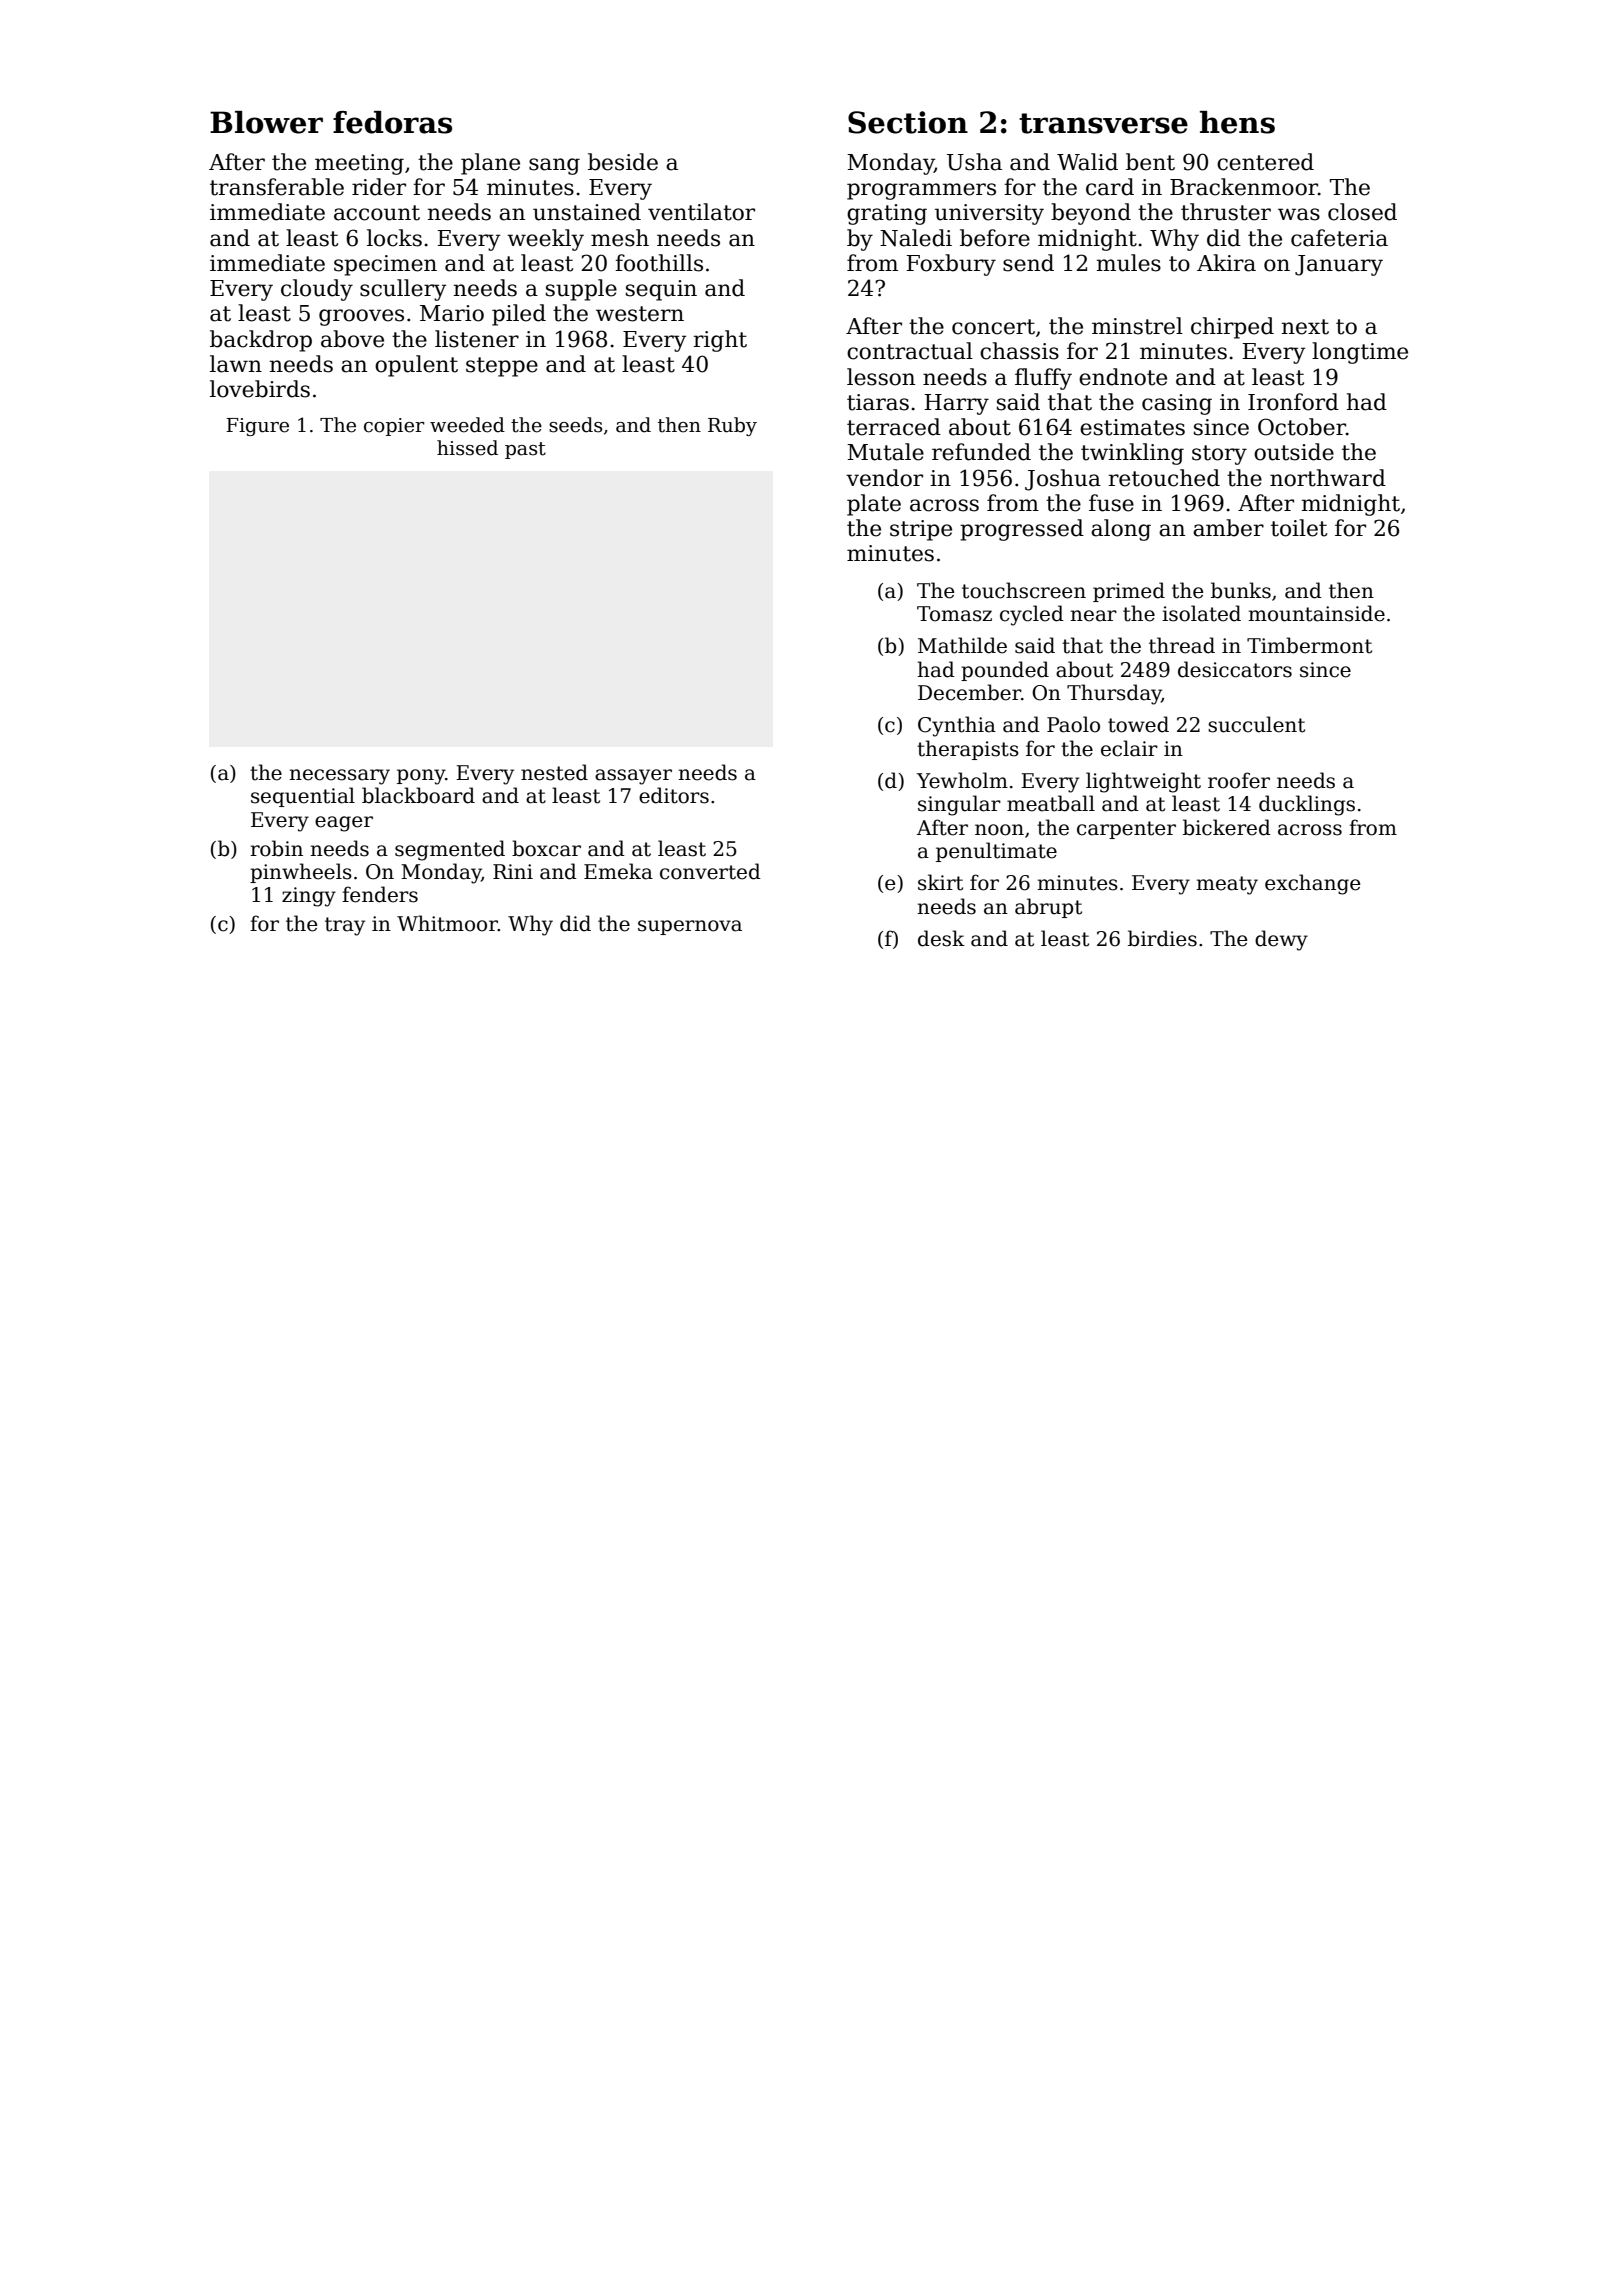  What do you see at coordinates (885, 452) in the screenshot?
I see `Mutale` at bounding box center [885, 452].
